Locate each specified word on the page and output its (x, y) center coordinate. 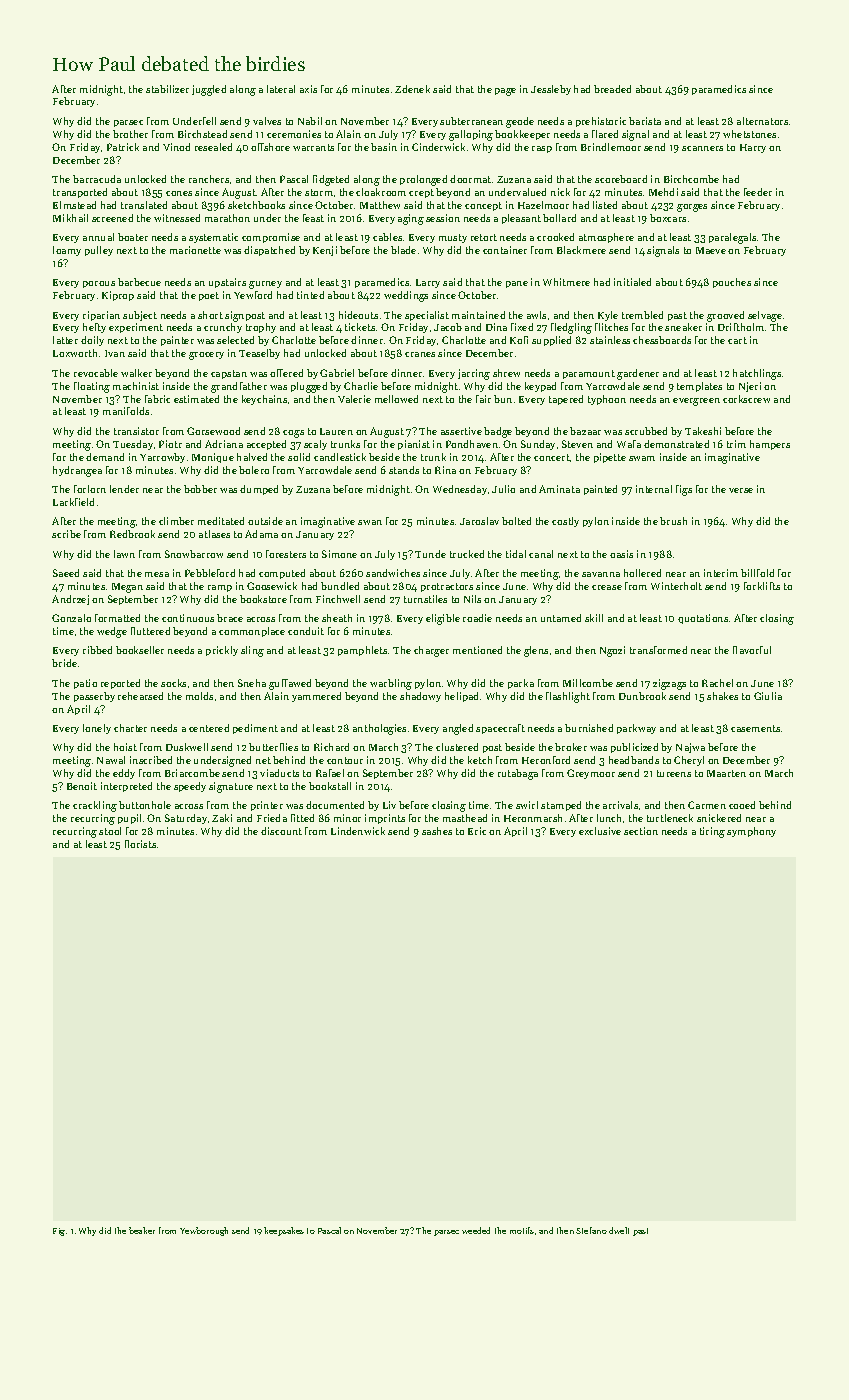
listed (605, 205)
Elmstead (74, 205)
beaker (142, 1230)
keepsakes (284, 1231)
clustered (457, 747)
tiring (712, 832)
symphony (751, 832)
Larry (428, 283)
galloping (471, 135)
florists (140, 844)
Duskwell (187, 747)
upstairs (227, 283)
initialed (632, 282)
